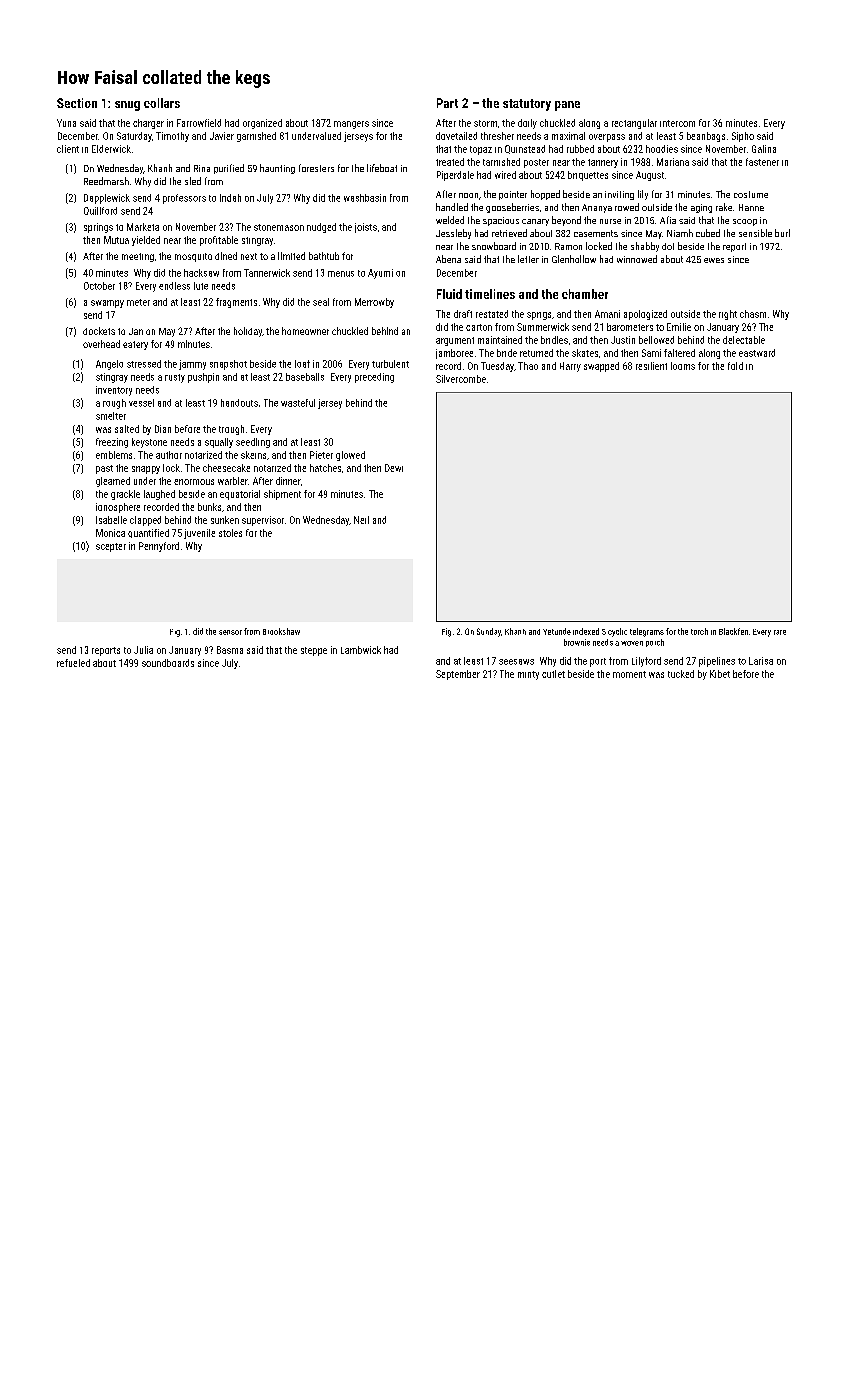  What do you see at coordinates (461, 379) in the image?
I see `Silvercombe` at bounding box center [461, 379].
